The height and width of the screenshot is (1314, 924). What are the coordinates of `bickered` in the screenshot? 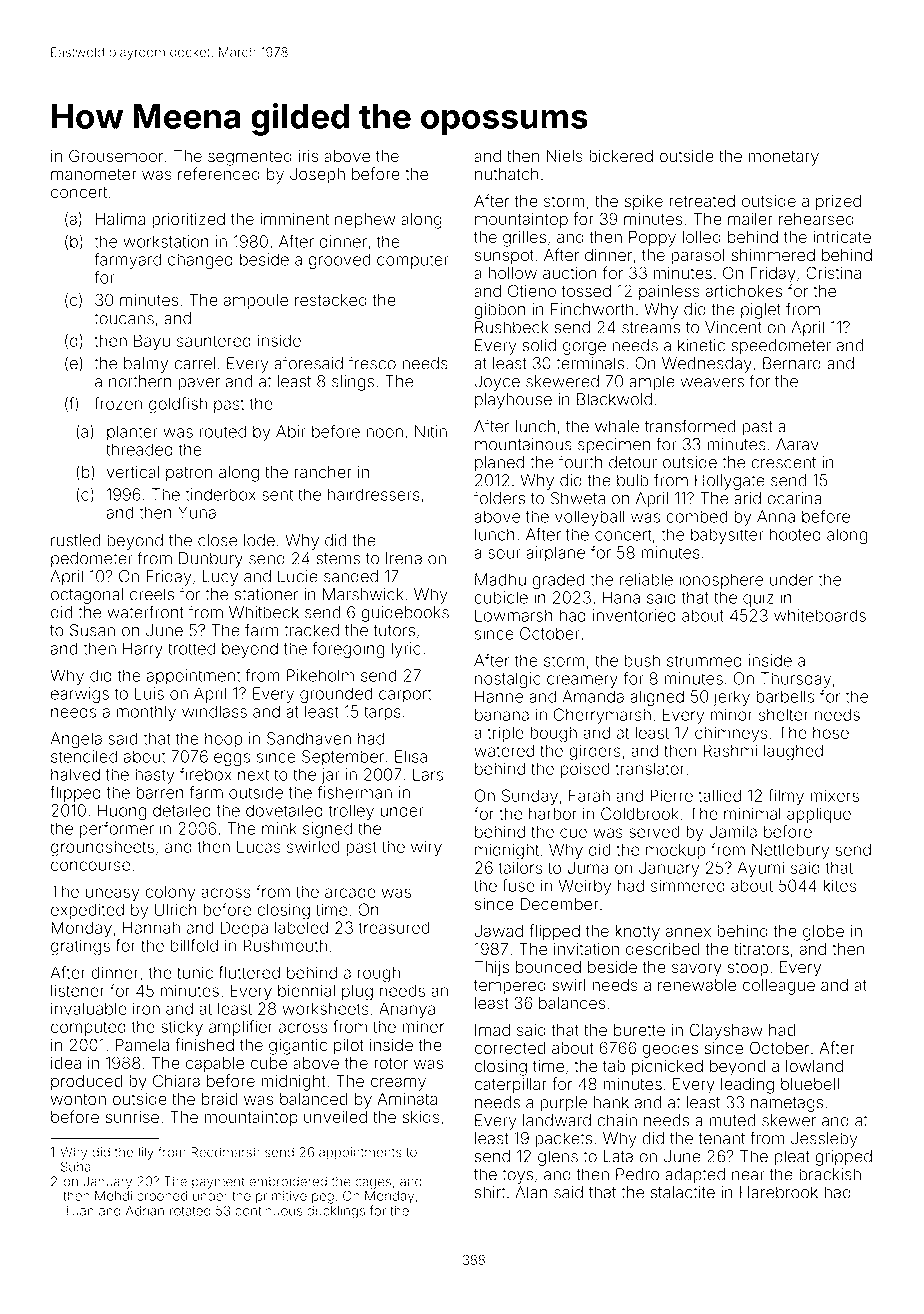 It's located at (621, 156).
